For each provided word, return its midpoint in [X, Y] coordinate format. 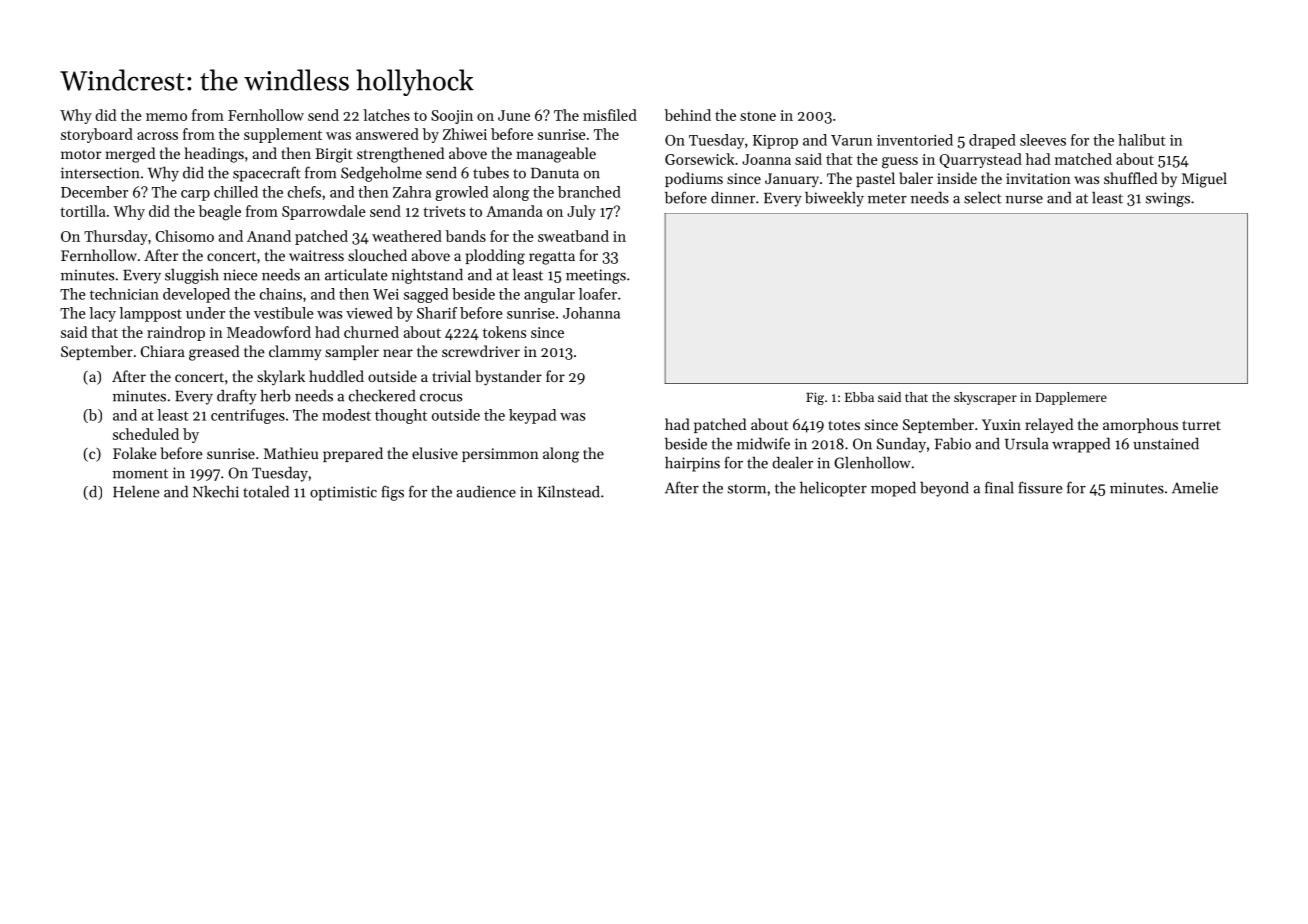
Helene [136, 491]
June [514, 115]
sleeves [1043, 140]
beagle [219, 213]
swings [1168, 199]
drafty [237, 397]
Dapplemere [1071, 398]
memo [166, 117]
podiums [694, 179]
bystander [508, 378]
